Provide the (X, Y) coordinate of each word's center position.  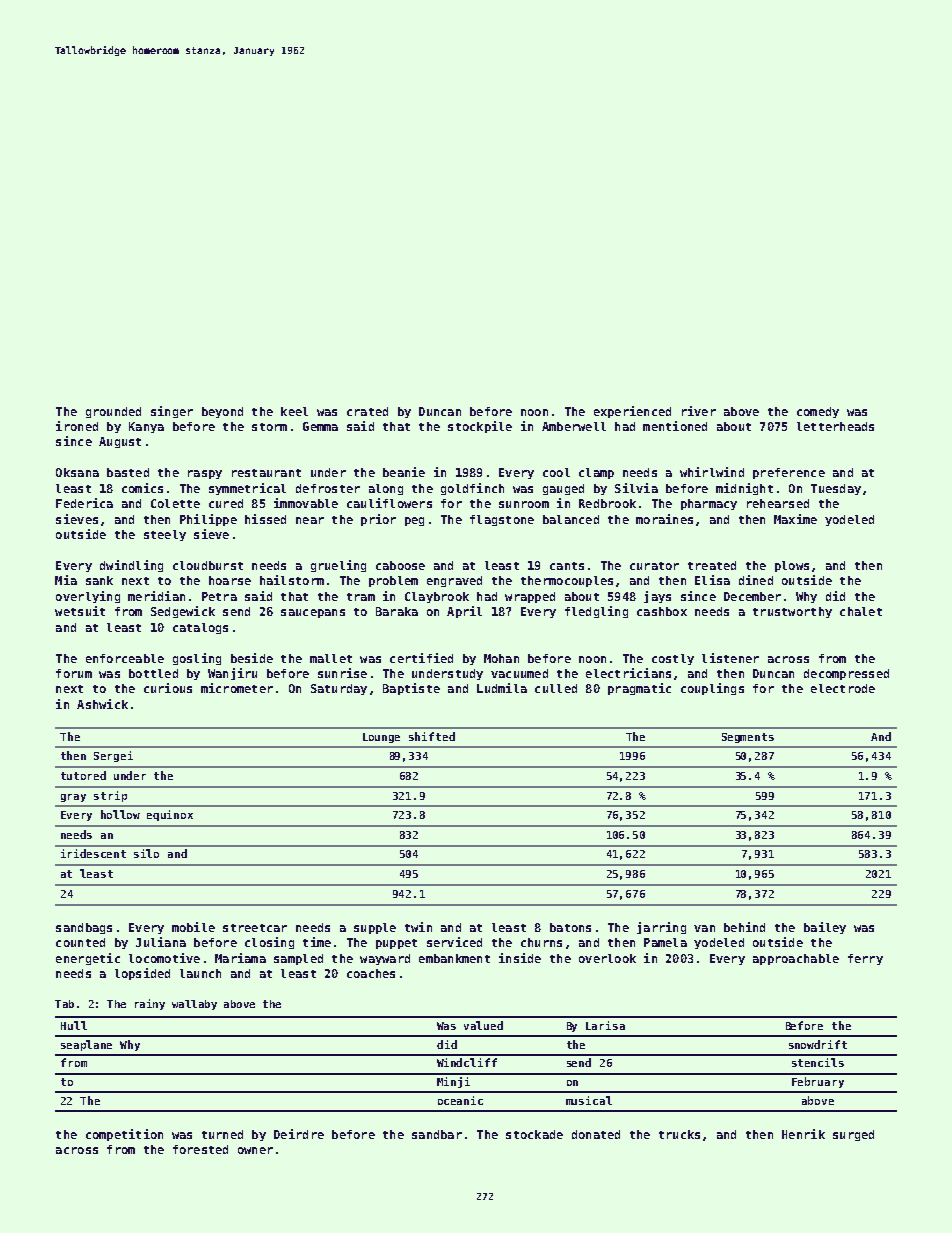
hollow (120, 814)
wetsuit (80, 611)
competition (124, 1135)
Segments (748, 738)
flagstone (502, 520)
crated (367, 411)
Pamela (665, 942)
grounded (113, 412)
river (699, 411)
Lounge (381, 738)
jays (657, 597)
